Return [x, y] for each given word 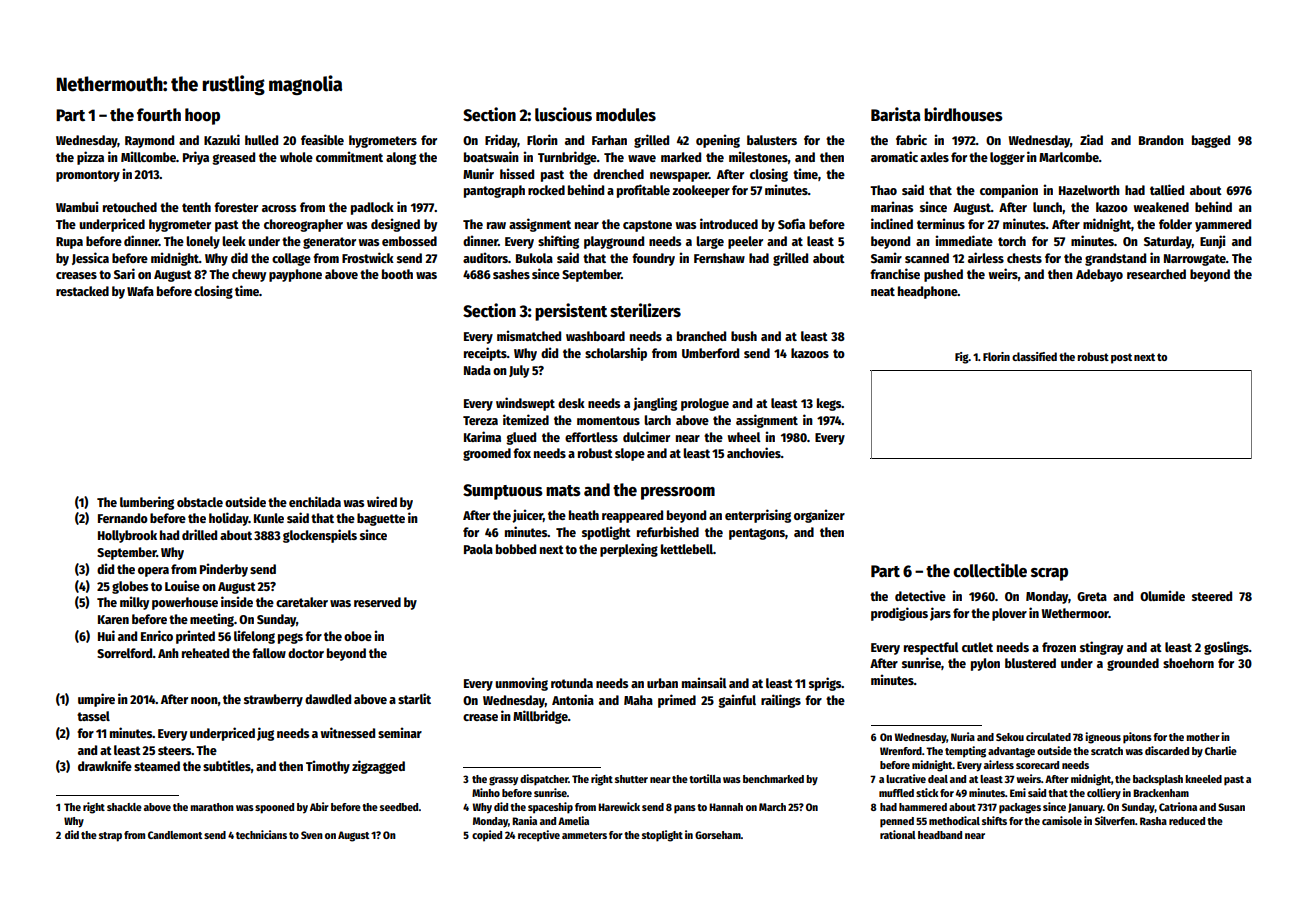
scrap [1049, 574]
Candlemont [175, 835]
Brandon [1161, 140]
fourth [159, 115]
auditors [485, 257]
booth [397, 274]
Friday [501, 141]
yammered [1223, 225]
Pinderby [224, 570]
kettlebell [687, 549]
